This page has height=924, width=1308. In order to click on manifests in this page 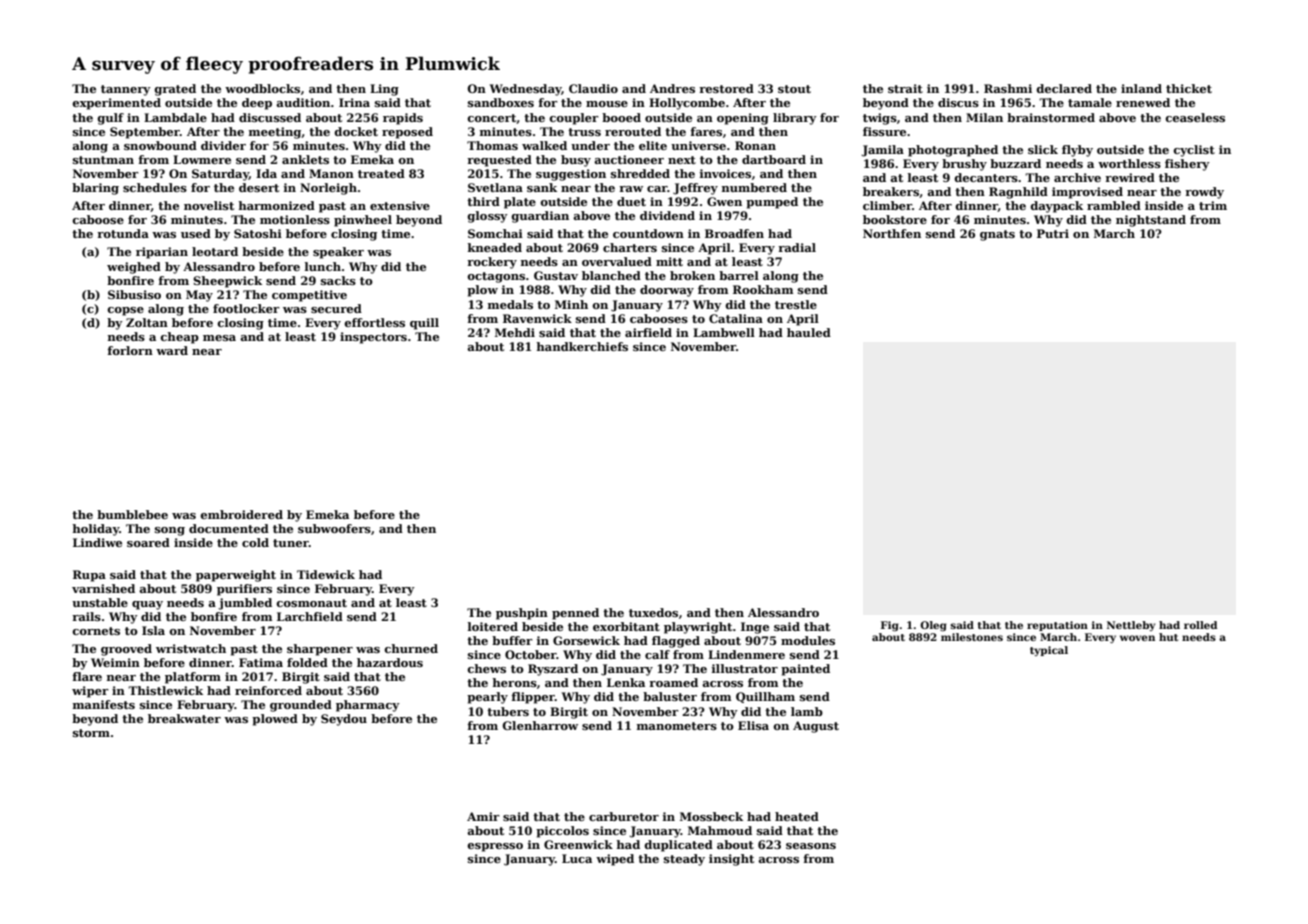, I will do `click(104, 704)`.
